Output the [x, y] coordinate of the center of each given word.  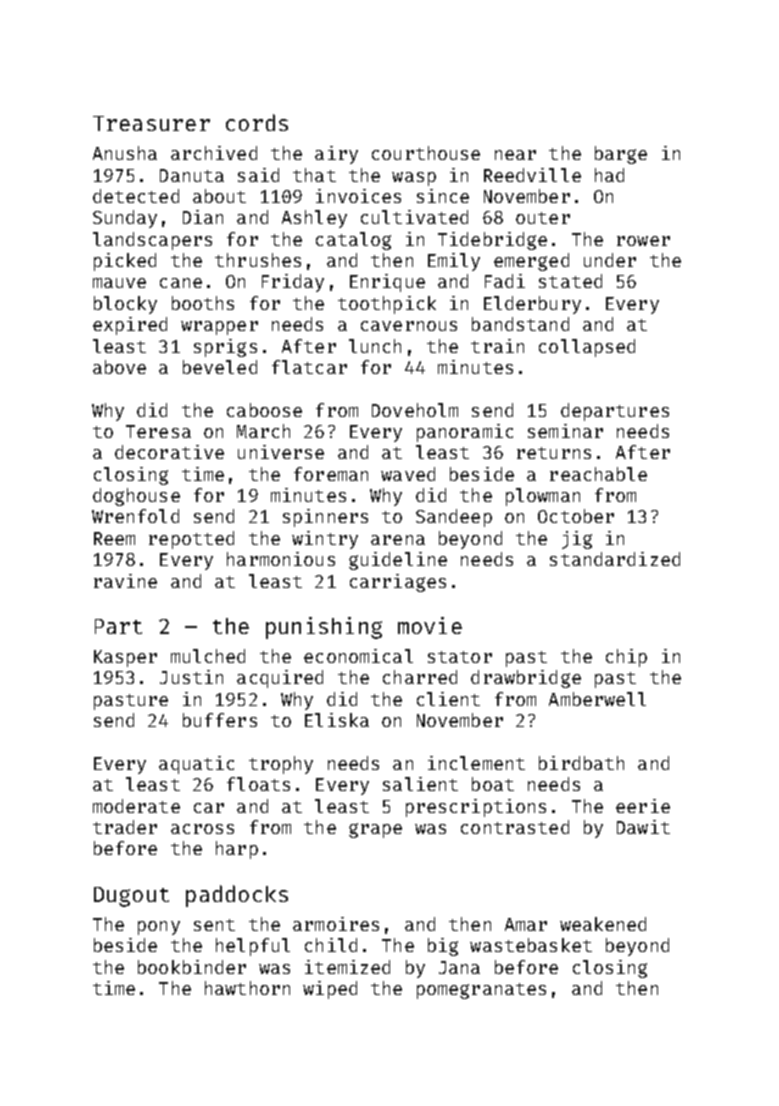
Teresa [158, 431]
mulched [208, 656]
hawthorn [247, 988]
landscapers [152, 241]
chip [626, 658]
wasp [414, 179]
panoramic [465, 433]
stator [460, 657]
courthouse [426, 153]
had [609, 175]
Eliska [337, 720]
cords [257, 122]
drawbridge [526, 679]
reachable [598, 474]
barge [621, 155]
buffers [220, 720]
